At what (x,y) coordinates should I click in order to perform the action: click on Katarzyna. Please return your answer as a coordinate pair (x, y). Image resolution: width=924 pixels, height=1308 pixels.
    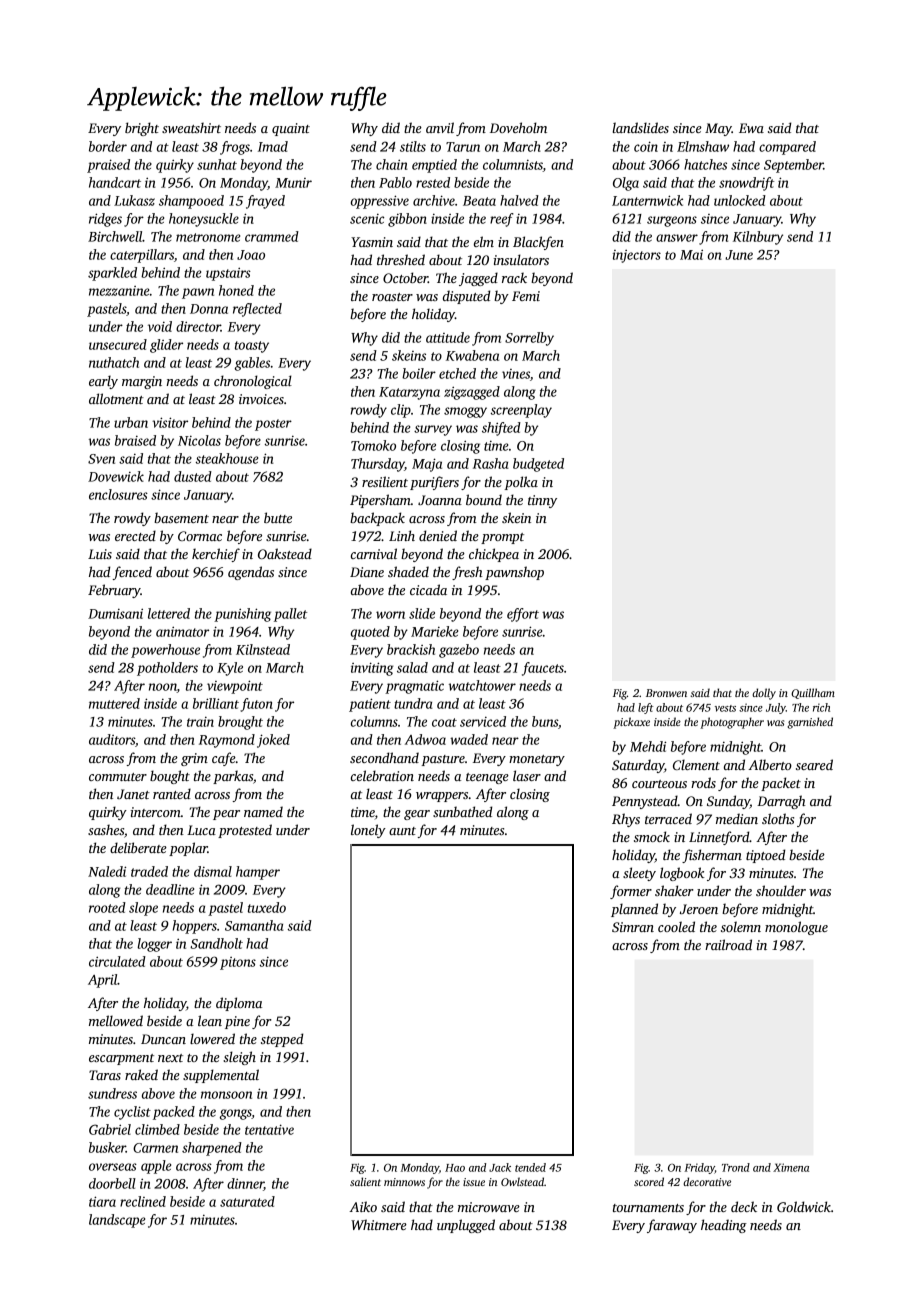
    Looking at the image, I should click on (409, 393).
